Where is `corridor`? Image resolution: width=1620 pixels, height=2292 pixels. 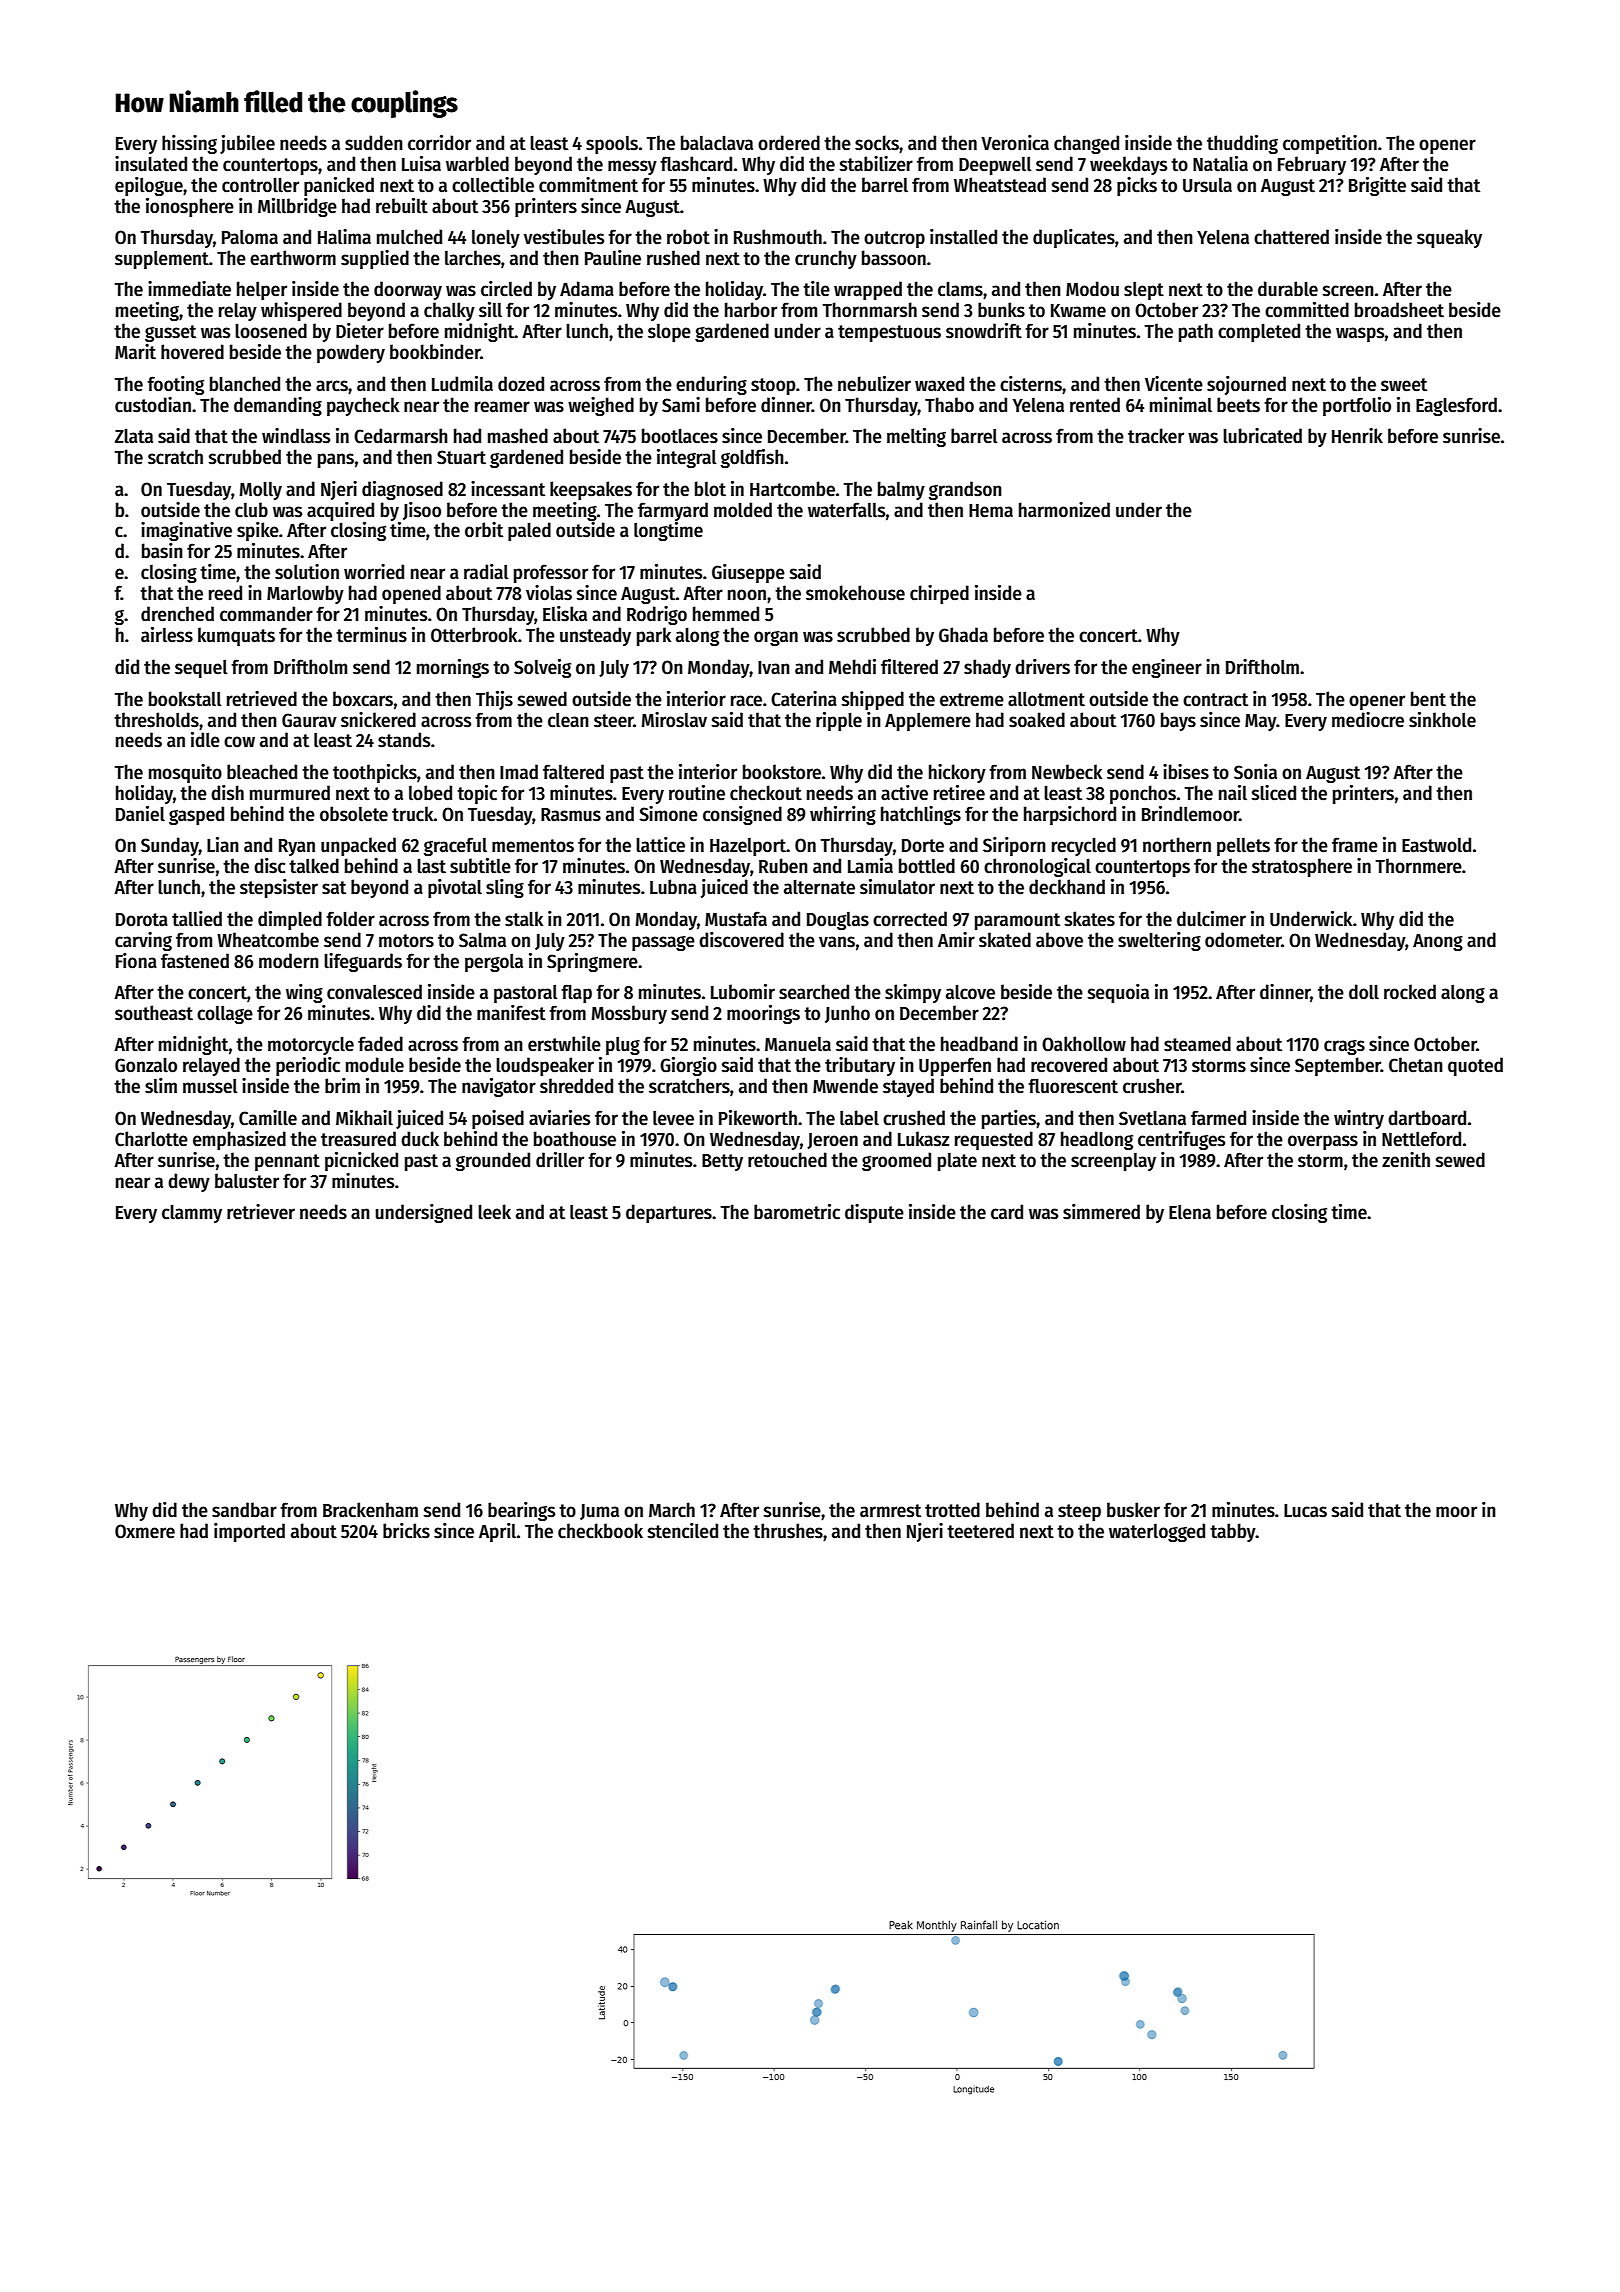
corridor is located at coordinates (439, 143).
